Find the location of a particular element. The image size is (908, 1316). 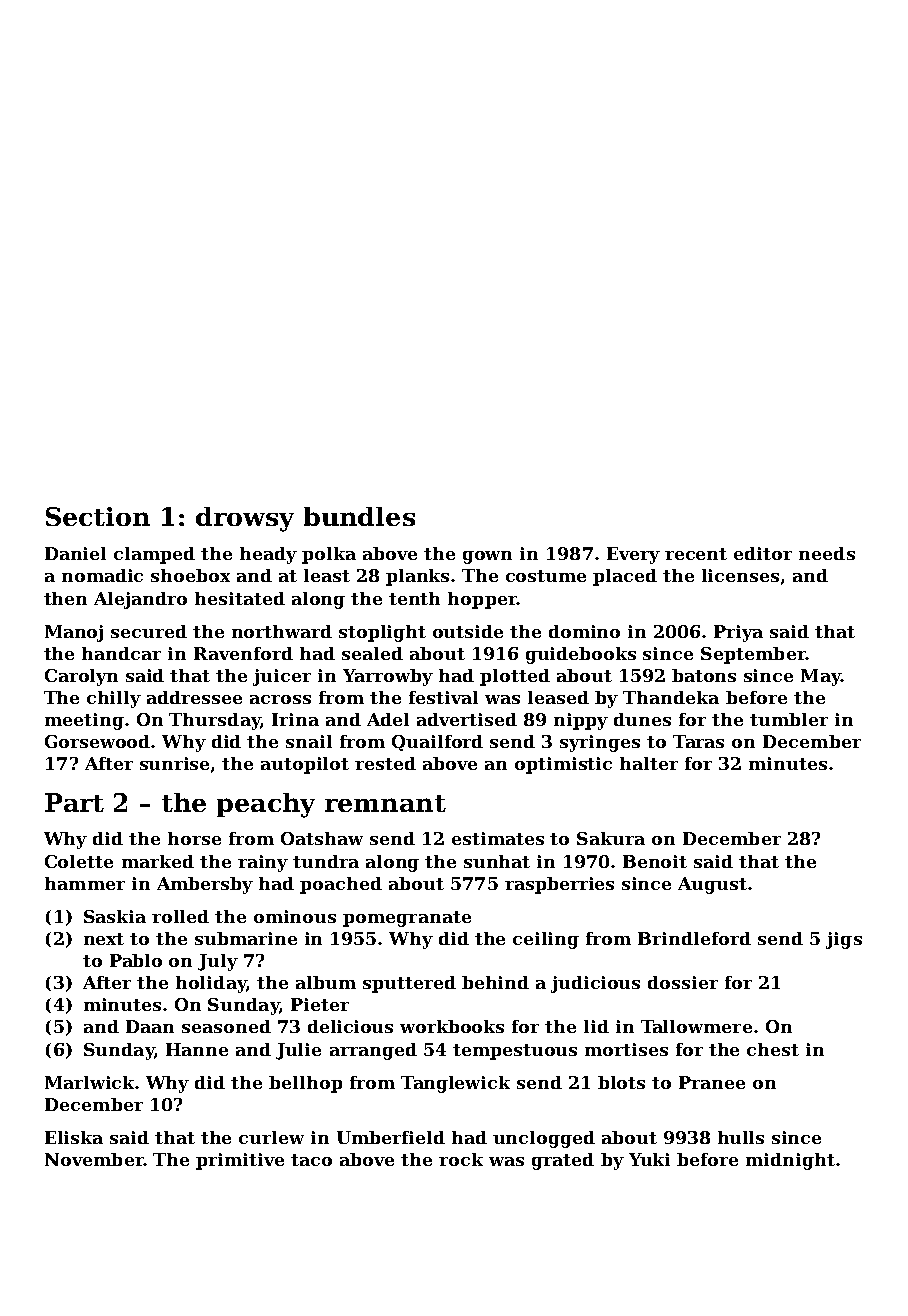

Saskia is located at coordinates (115, 916).
